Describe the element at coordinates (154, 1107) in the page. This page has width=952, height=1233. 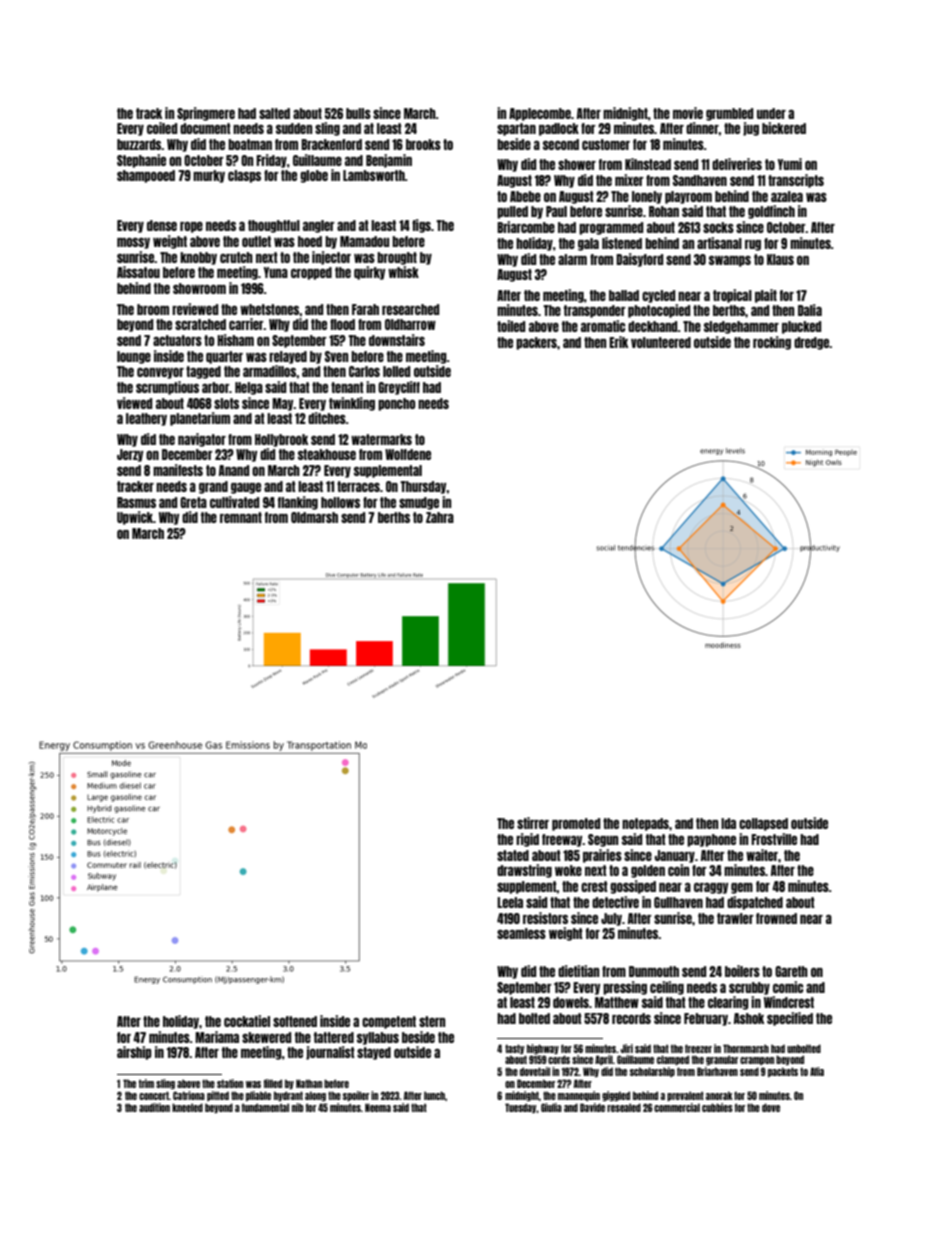
I see `audition` at that location.
